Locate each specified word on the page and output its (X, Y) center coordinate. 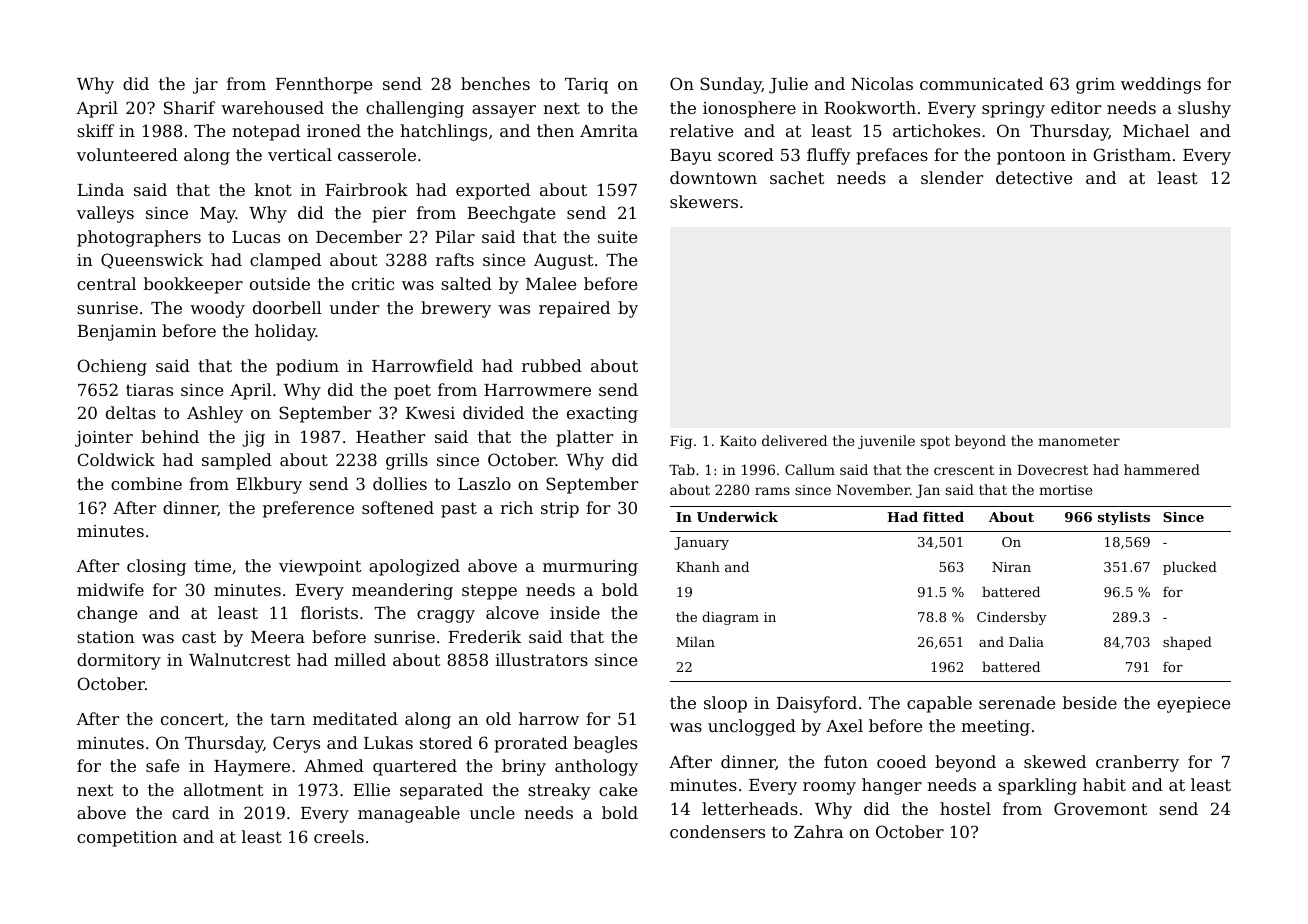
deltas (131, 412)
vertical (300, 154)
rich (516, 507)
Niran (1011, 567)
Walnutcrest (239, 659)
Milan (695, 641)
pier (389, 215)
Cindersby (1011, 618)
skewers (704, 201)
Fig (681, 442)
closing (156, 567)
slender (952, 177)
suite (617, 237)
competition (127, 839)
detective (1034, 177)
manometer (1079, 441)
